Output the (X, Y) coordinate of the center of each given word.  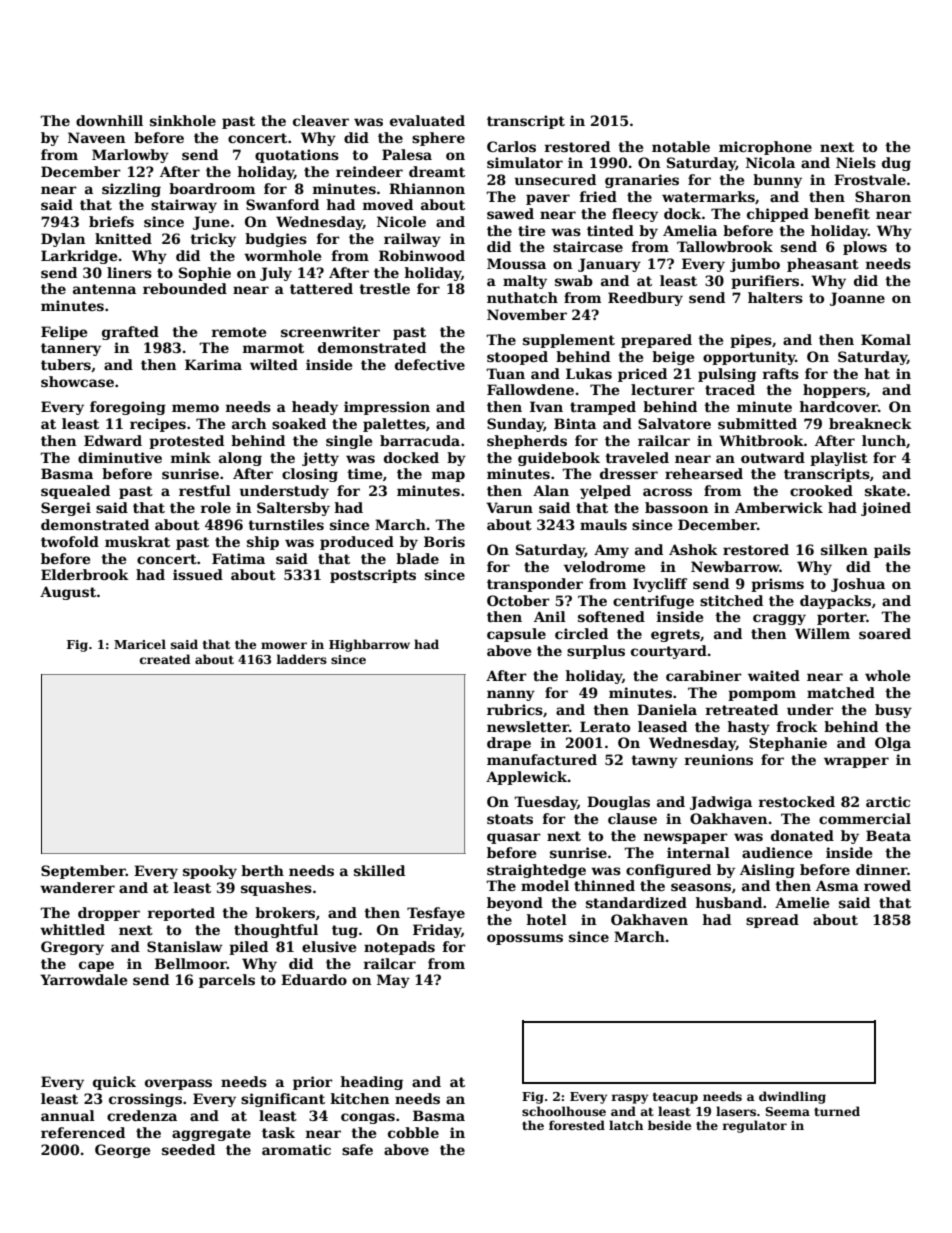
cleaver (321, 120)
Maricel (140, 644)
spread (772, 921)
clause (632, 818)
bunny (777, 181)
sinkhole (183, 120)
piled (248, 948)
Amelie (802, 902)
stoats (510, 819)
